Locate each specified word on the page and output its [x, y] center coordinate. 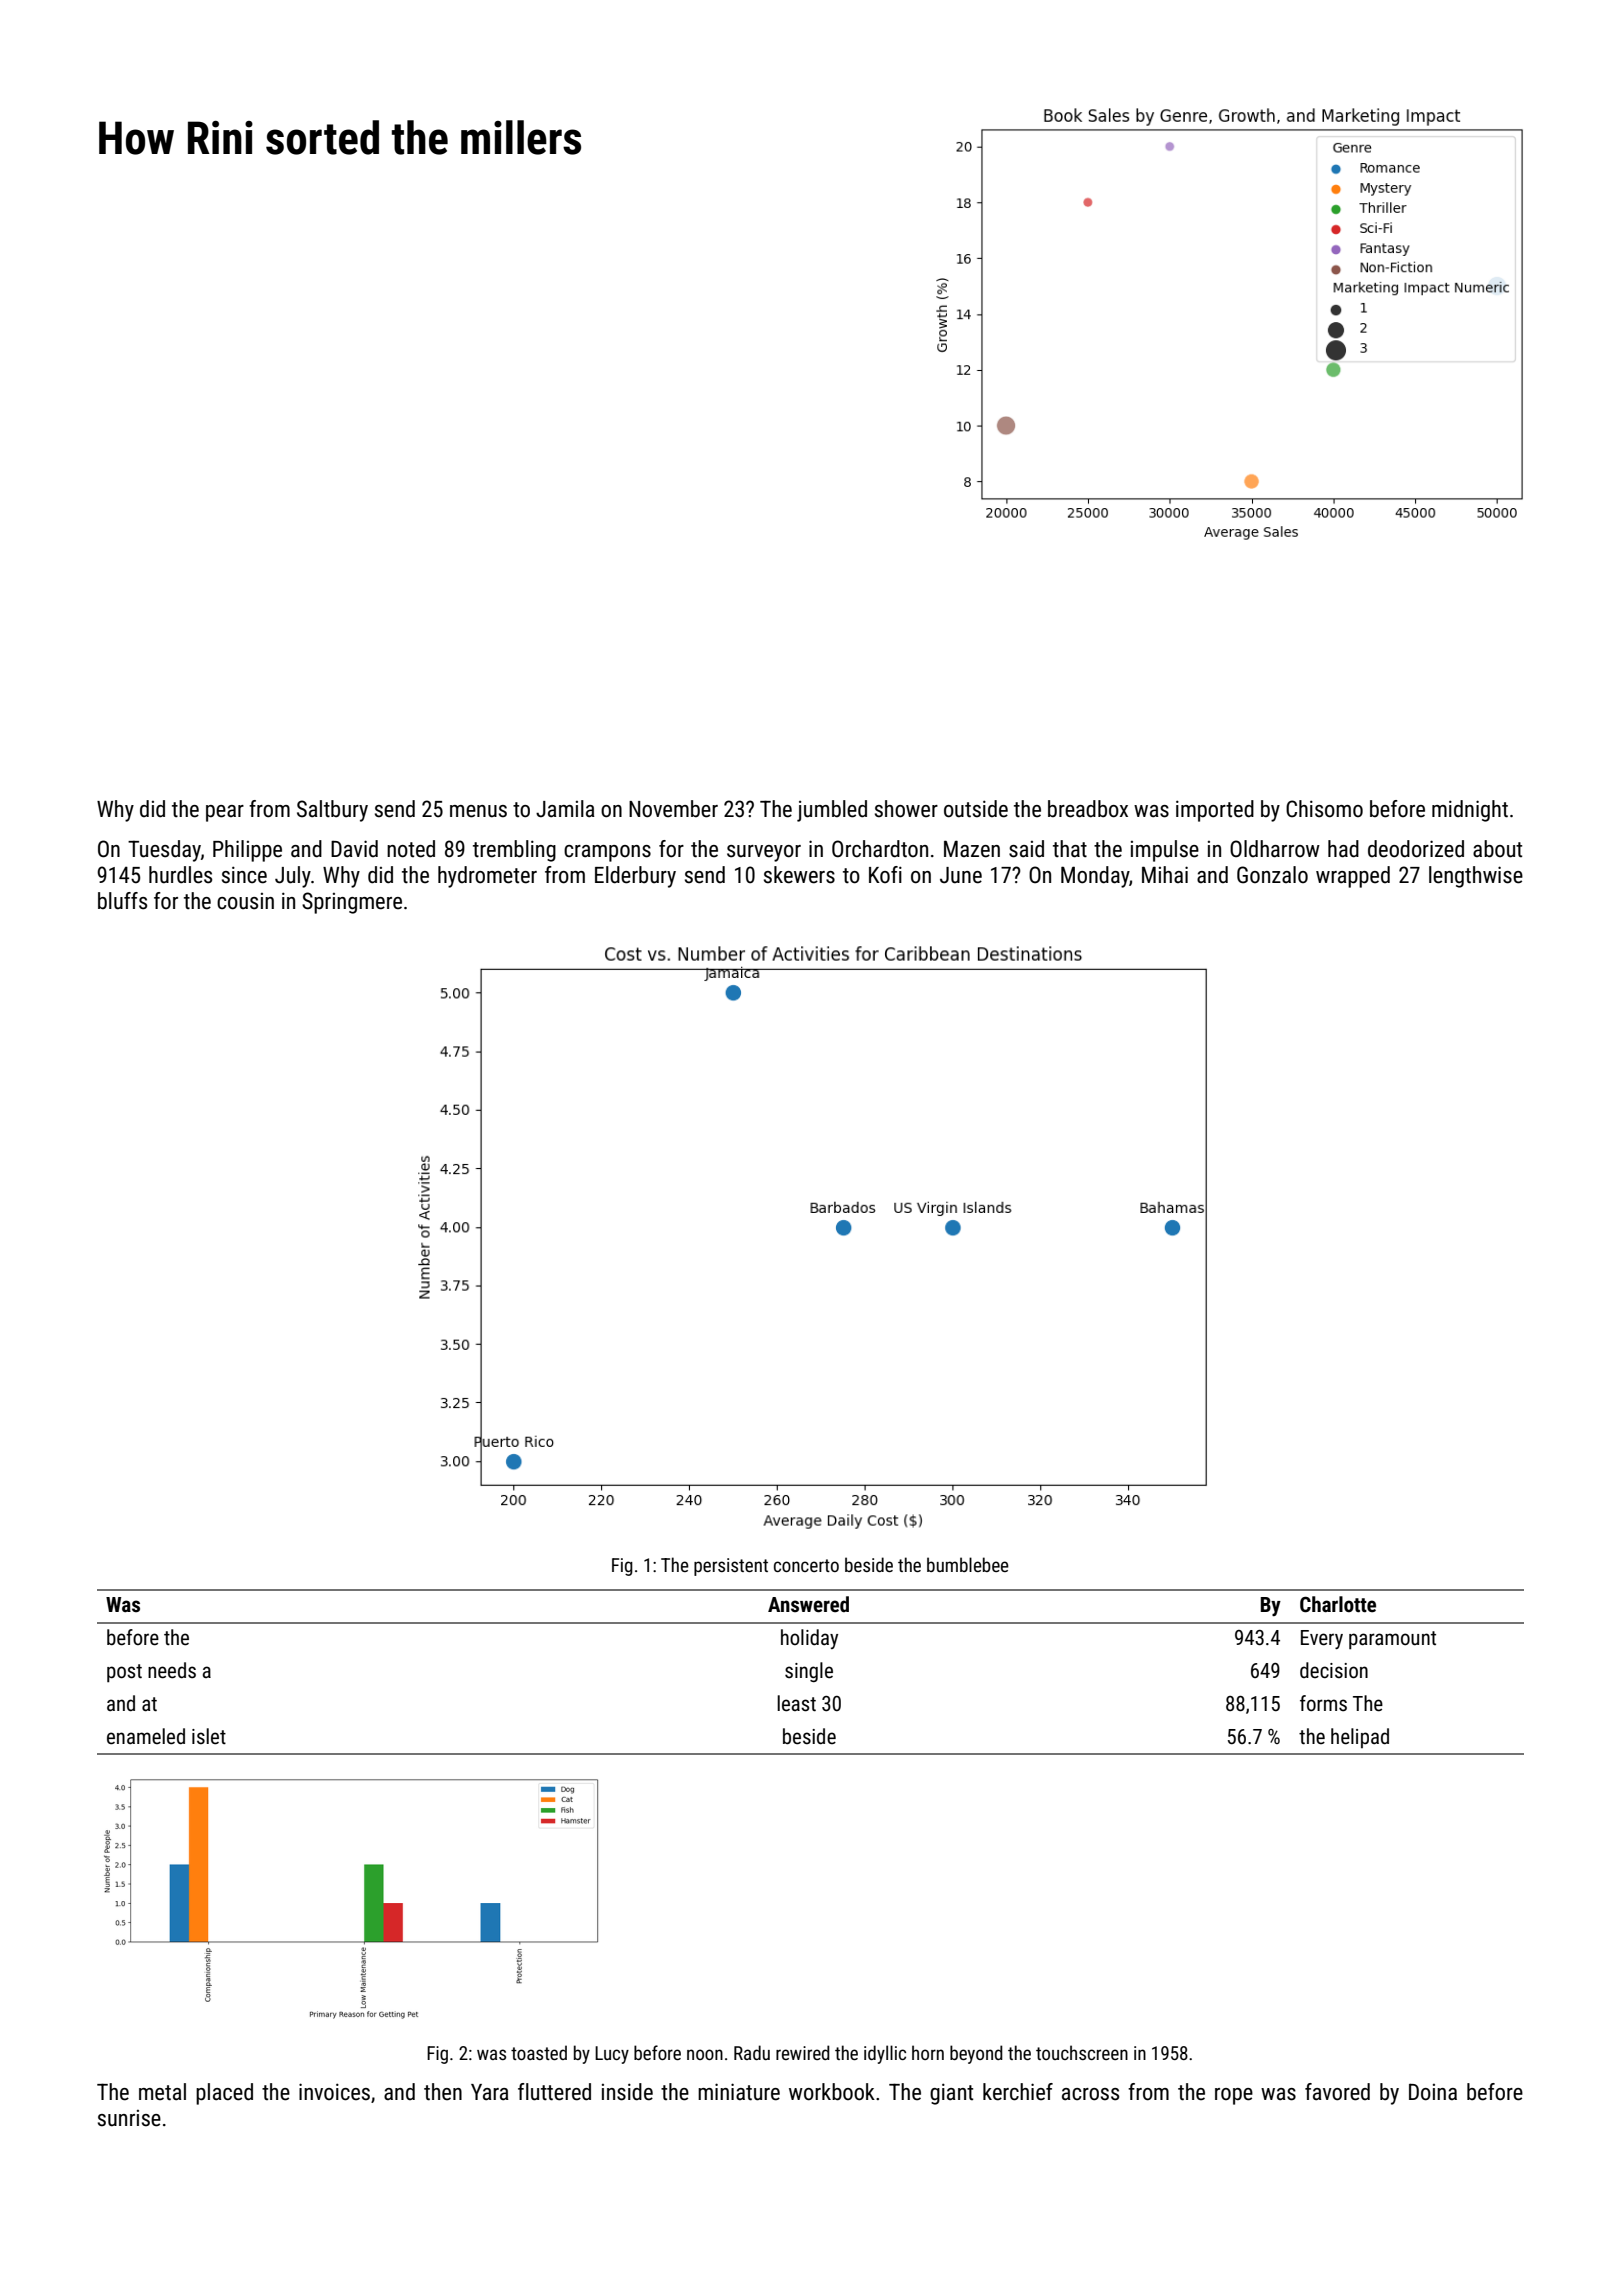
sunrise [129, 2118]
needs [172, 1670]
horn [928, 2052]
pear [225, 813]
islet [209, 1736]
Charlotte [1338, 1604]
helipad [1360, 1738]
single [809, 1672]
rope [1234, 2096]
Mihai [1165, 874]
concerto [806, 1565]
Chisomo [1324, 809]
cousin [245, 901]
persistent [731, 1567]
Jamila [565, 808]
